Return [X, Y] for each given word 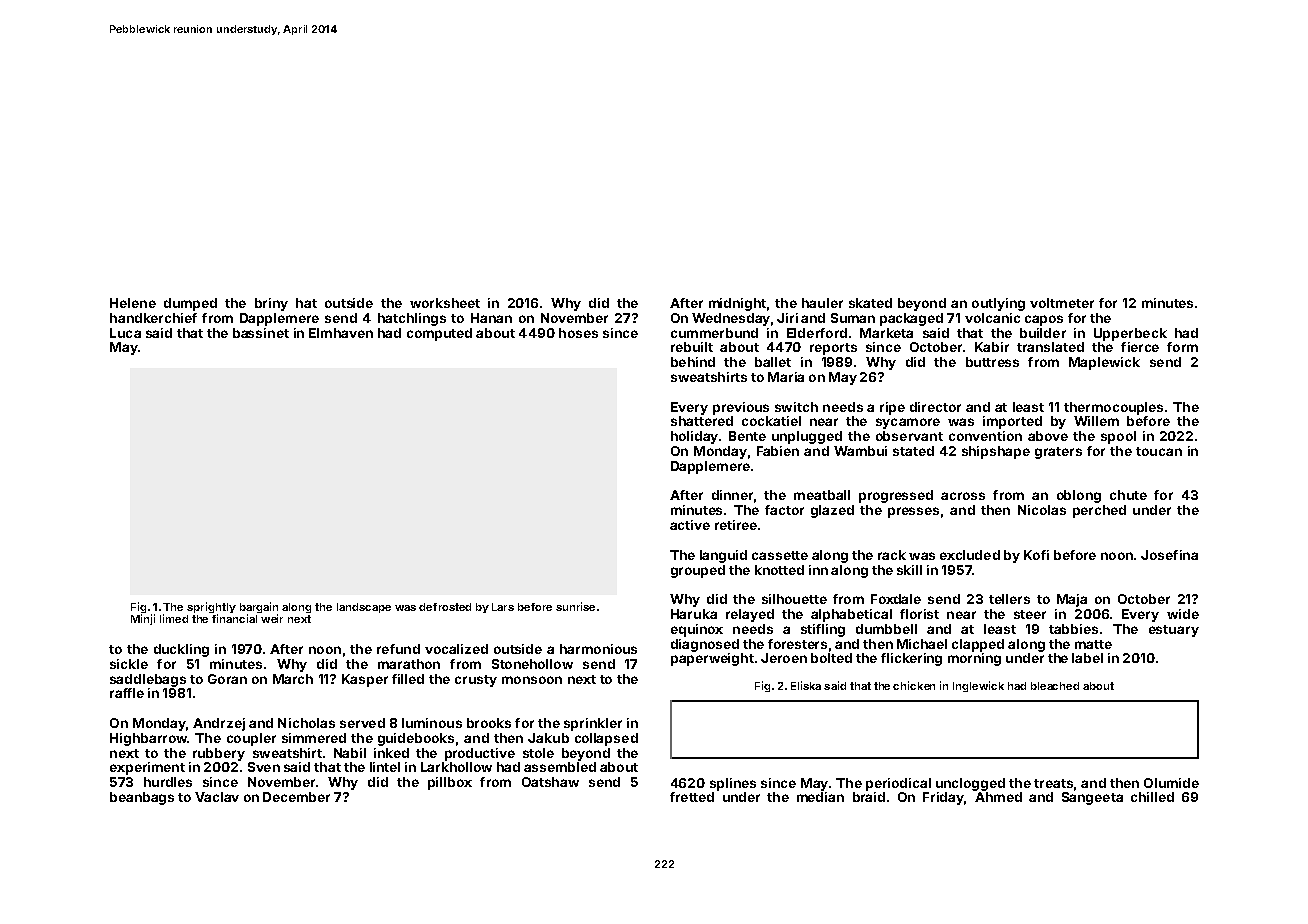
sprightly [211, 607]
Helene [133, 303]
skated [870, 303]
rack [892, 555]
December [296, 797]
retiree [736, 525]
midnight [737, 304]
